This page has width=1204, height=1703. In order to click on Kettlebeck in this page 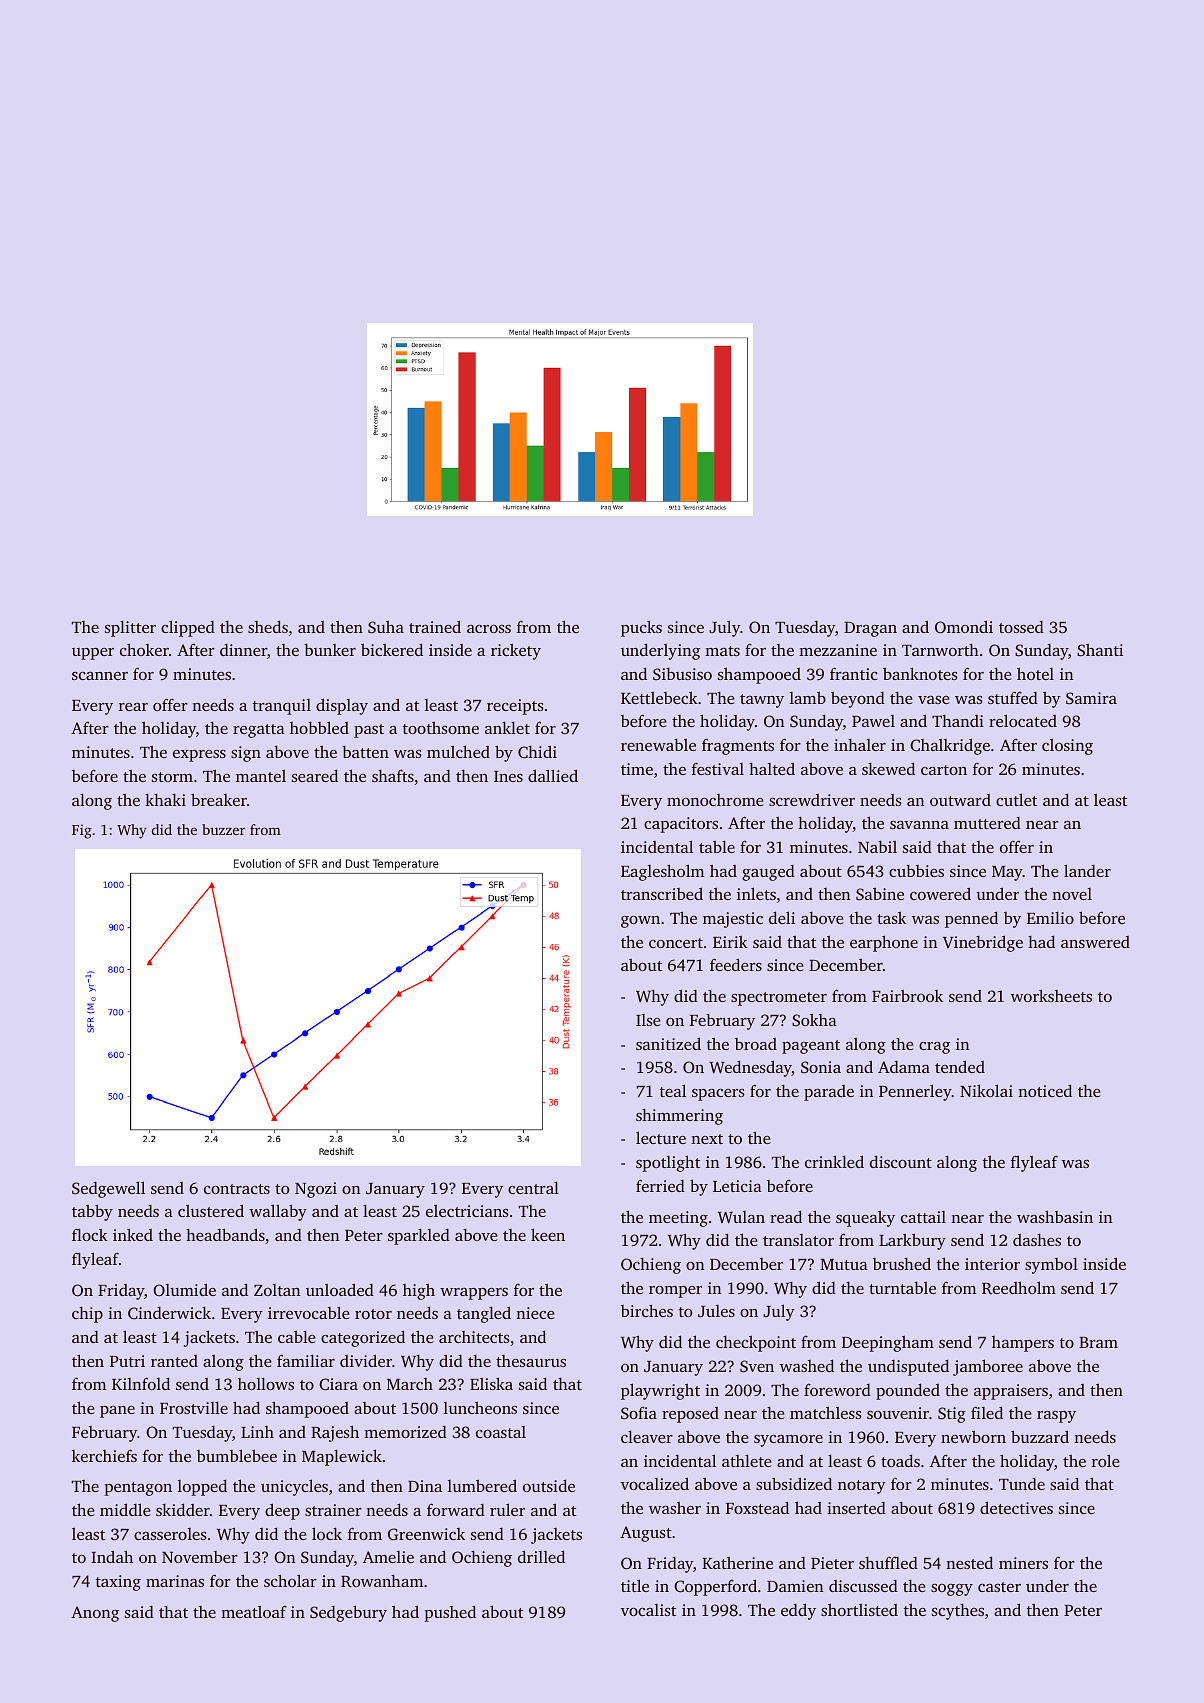, I will do `click(659, 698)`.
